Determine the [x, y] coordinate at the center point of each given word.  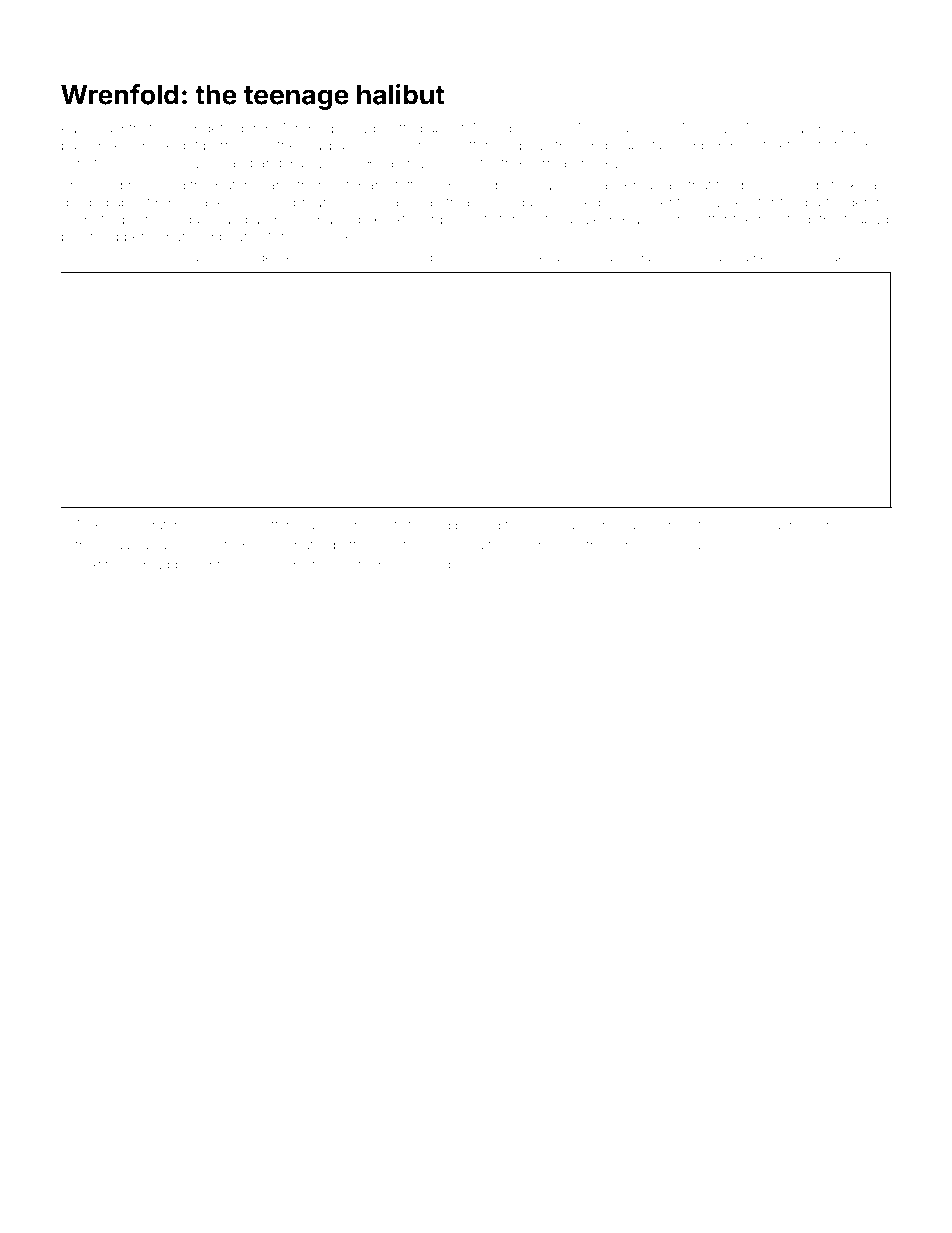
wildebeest [846, 257]
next [89, 565]
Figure [80, 258]
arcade [211, 257]
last [699, 257]
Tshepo [768, 130]
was [371, 258]
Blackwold [420, 564]
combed [409, 257]
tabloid [730, 257]
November [613, 128]
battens [279, 525]
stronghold [327, 259]
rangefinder [219, 129]
